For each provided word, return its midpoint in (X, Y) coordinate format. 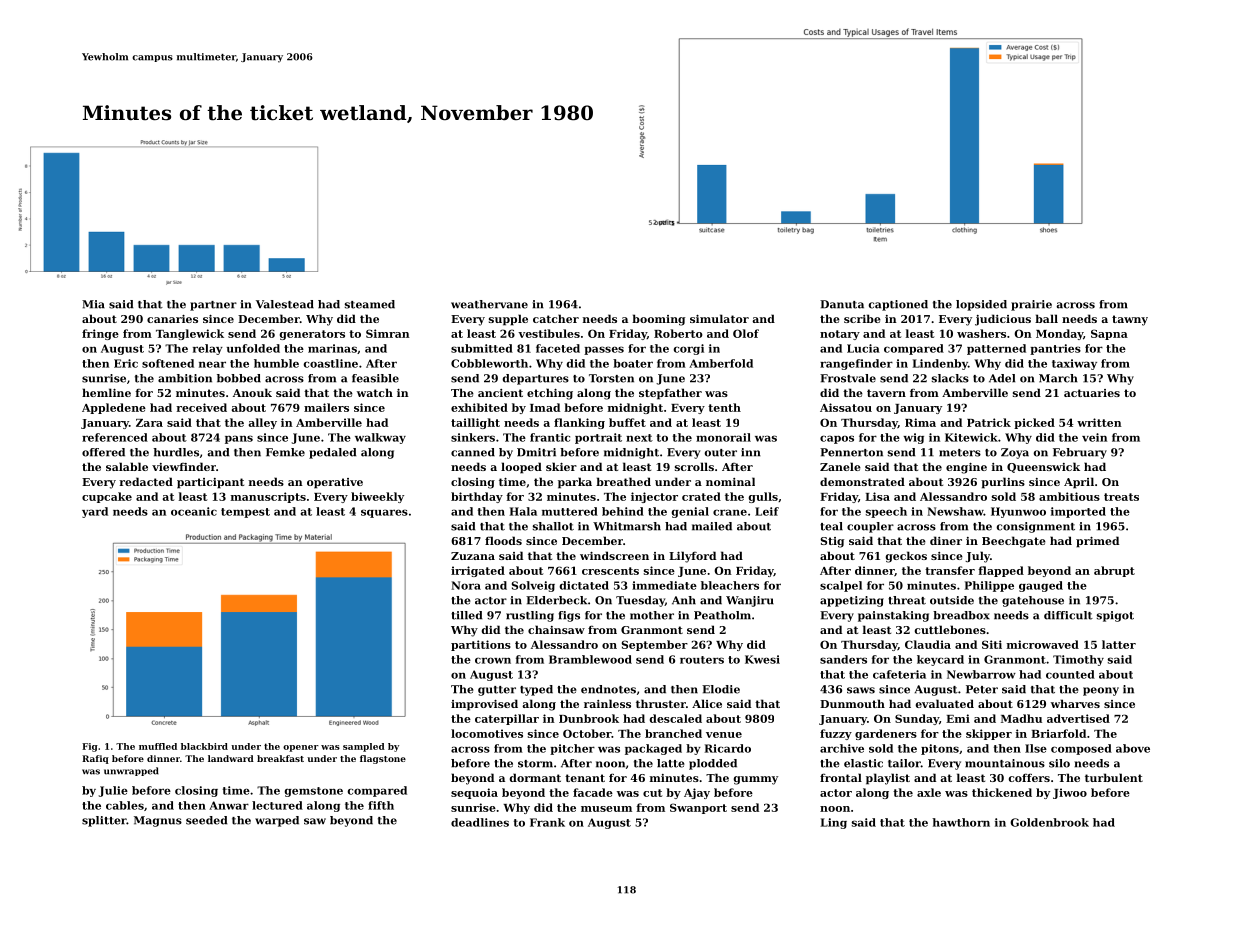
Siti (992, 644)
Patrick (989, 422)
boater (633, 363)
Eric (126, 363)
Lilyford (692, 557)
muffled (158, 746)
